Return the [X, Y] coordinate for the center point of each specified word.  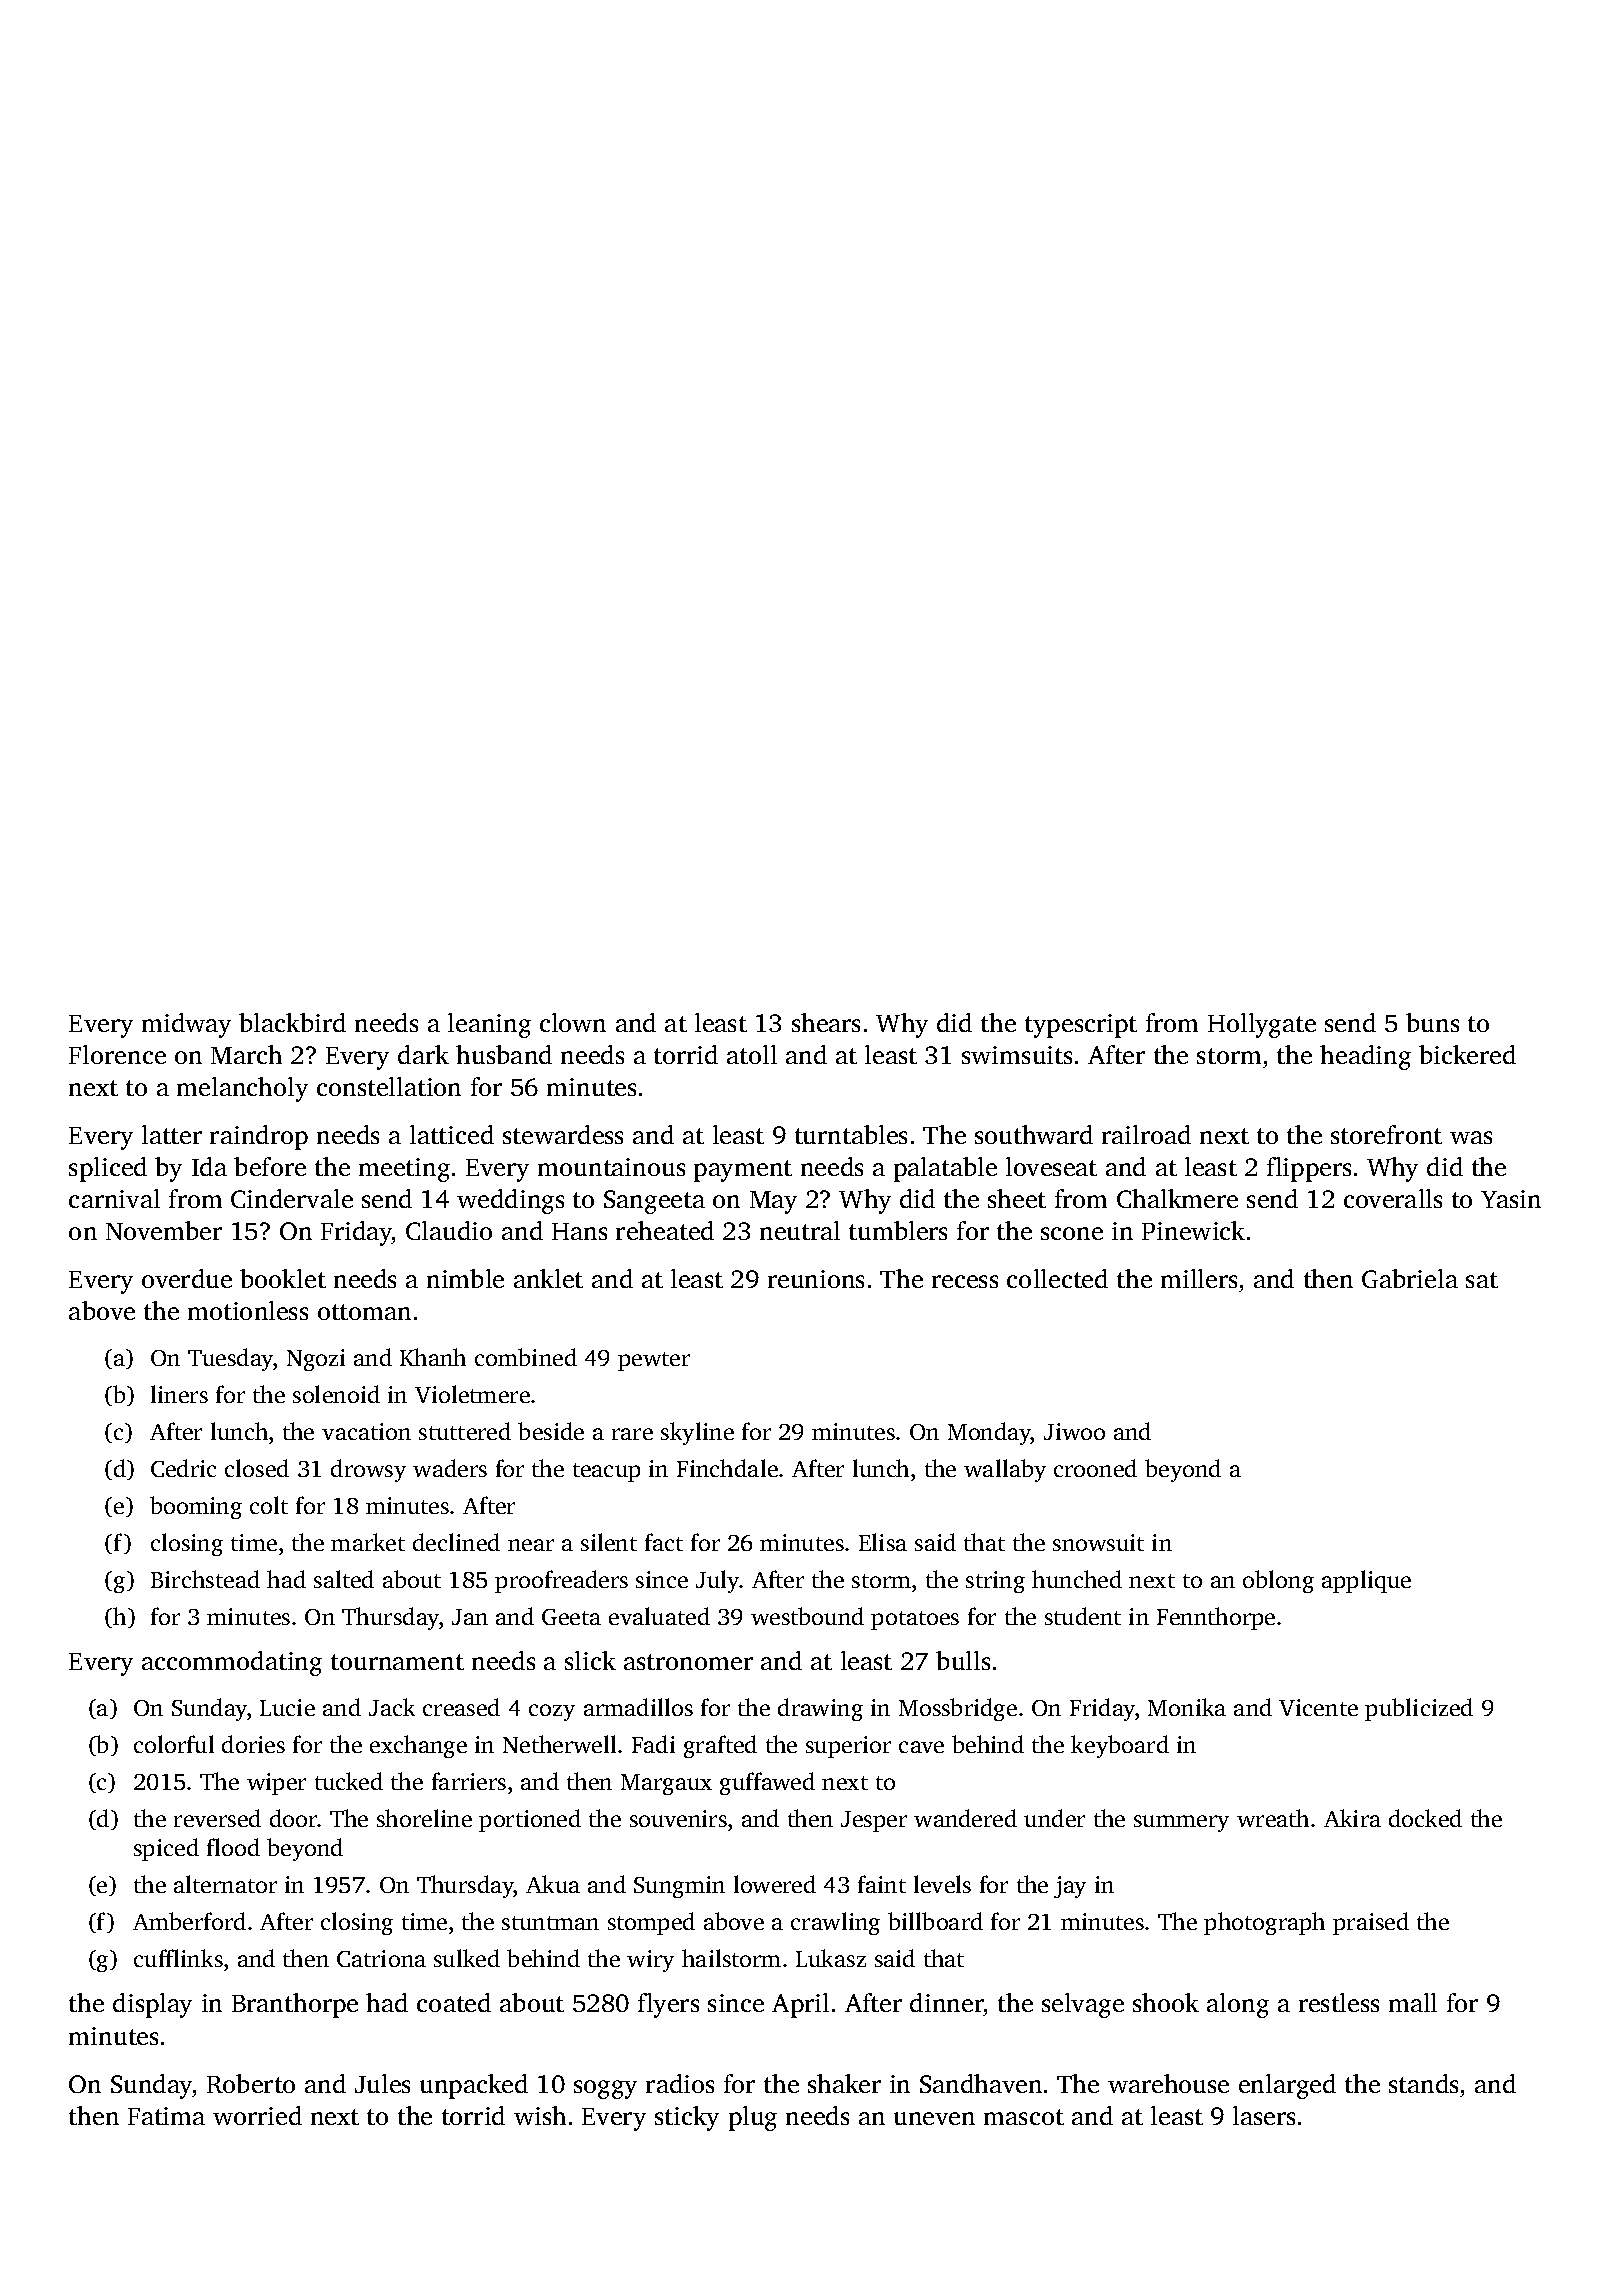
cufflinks [178, 1958]
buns [1432, 1022]
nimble [465, 1278]
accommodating [232, 1663]
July [718, 1581]
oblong [1278, 1581]
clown [573, 1022]
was [1471, 1137]
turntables [851, 1134]
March [246, 1054]
